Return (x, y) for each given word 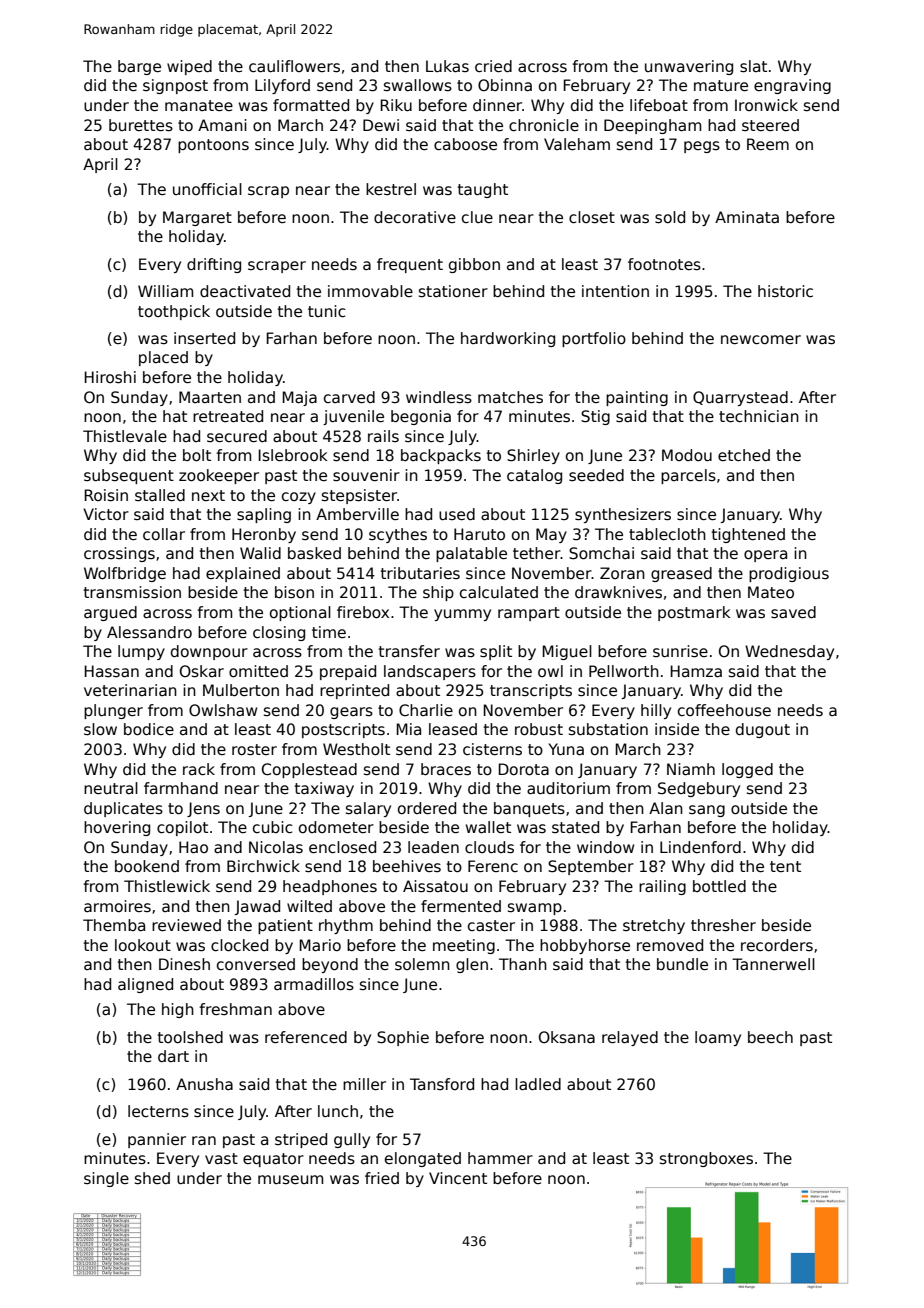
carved (349, 397)
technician (759, 416)
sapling (264, 515)
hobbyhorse (585, 946)
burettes (141, 125)
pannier (157, 1140)
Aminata (747, 217)
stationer (453, 291)
